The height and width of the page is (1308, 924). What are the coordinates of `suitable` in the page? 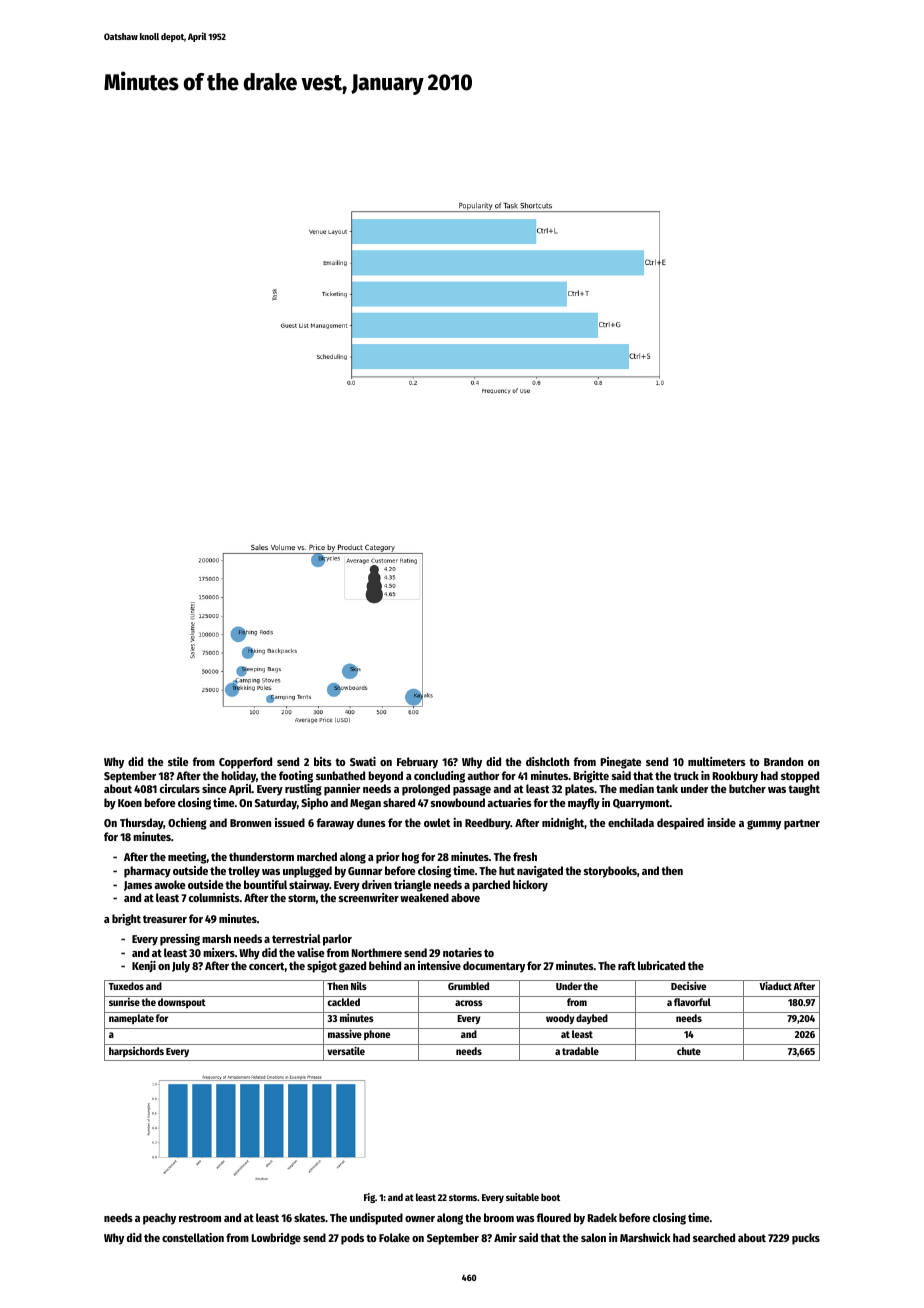 It's located at (522, 1197).
